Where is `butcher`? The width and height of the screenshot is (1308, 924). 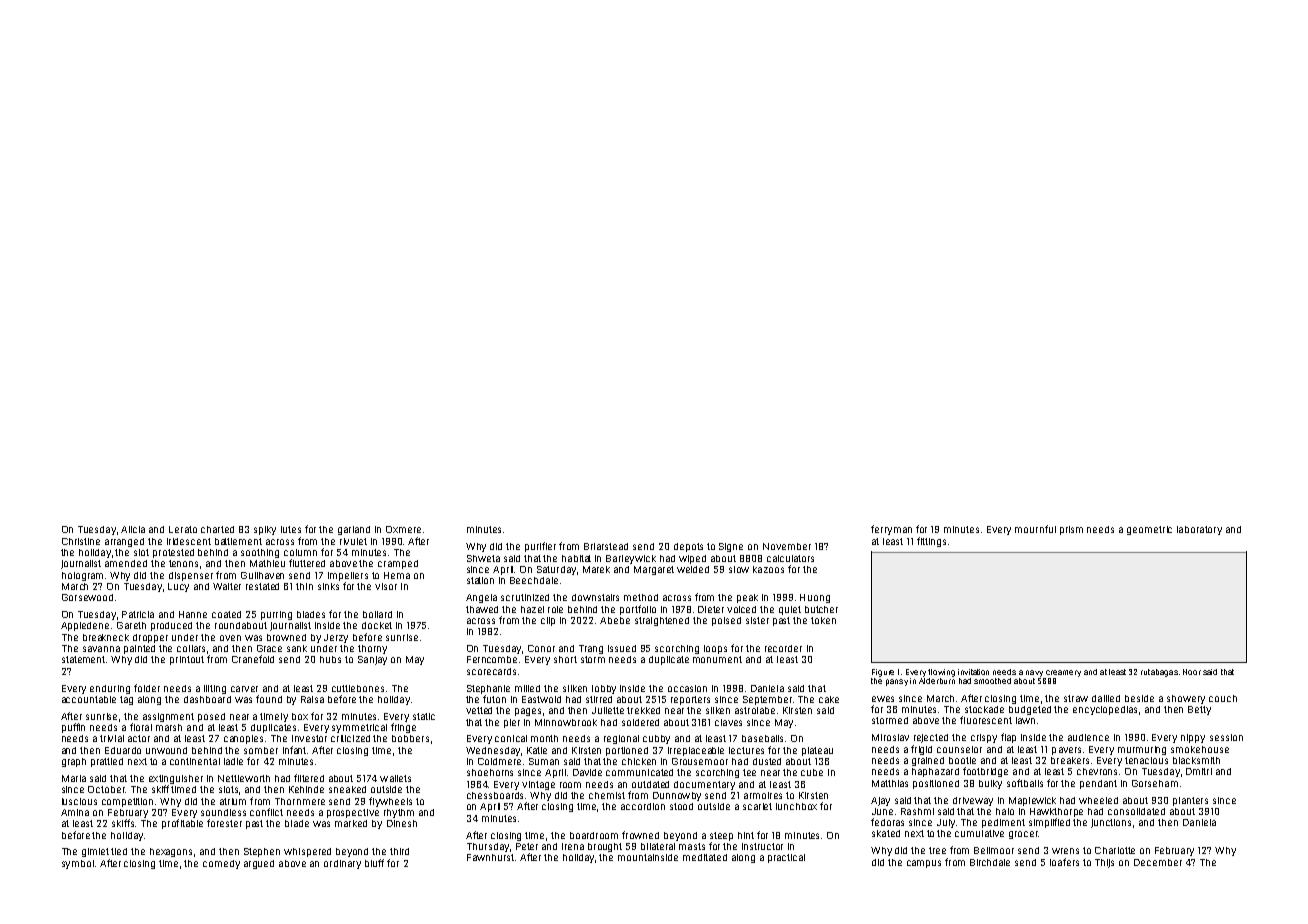
butcher is located at coordinates (821, 609).
